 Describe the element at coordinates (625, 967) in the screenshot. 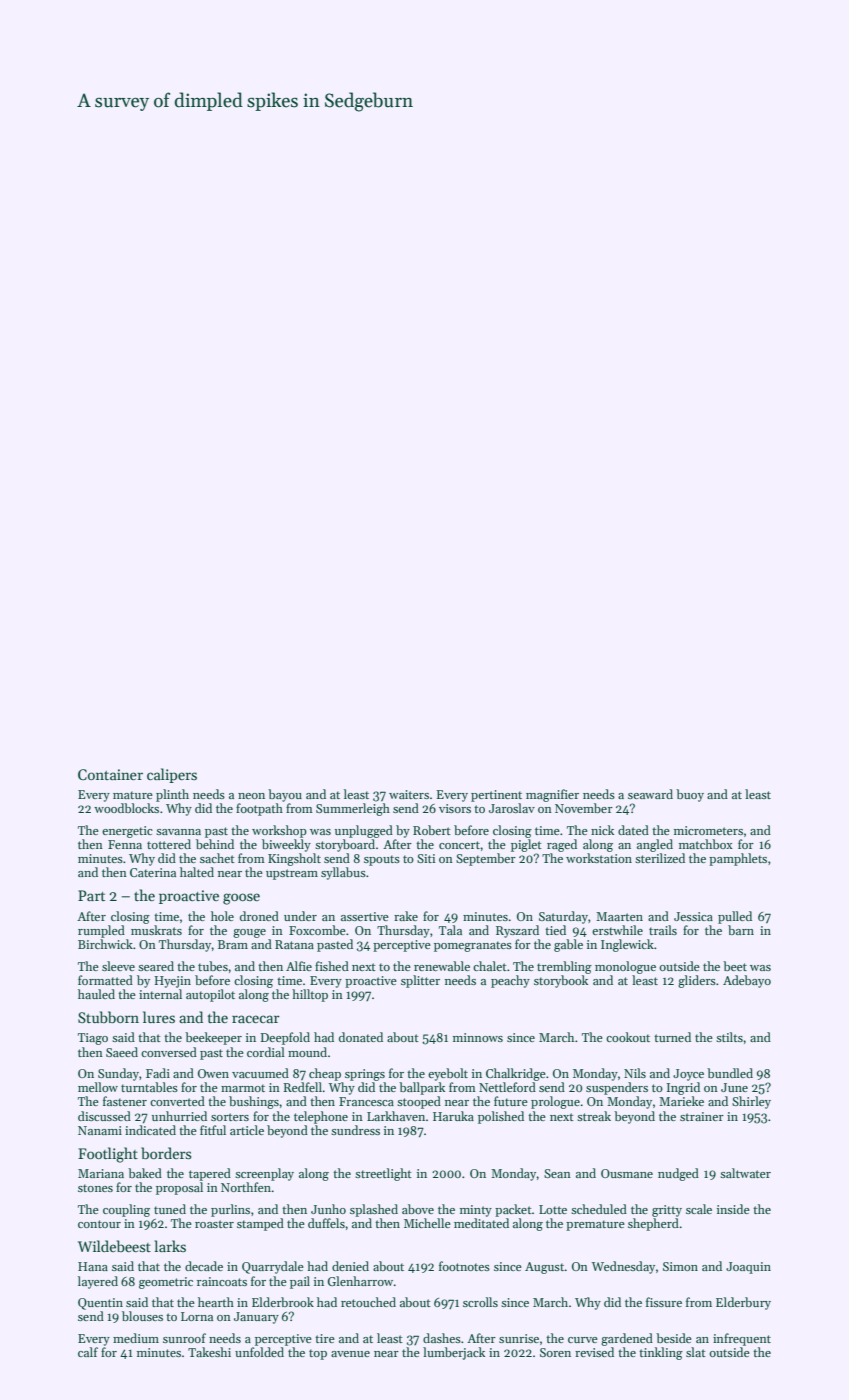

I see `monologue` at that location.
